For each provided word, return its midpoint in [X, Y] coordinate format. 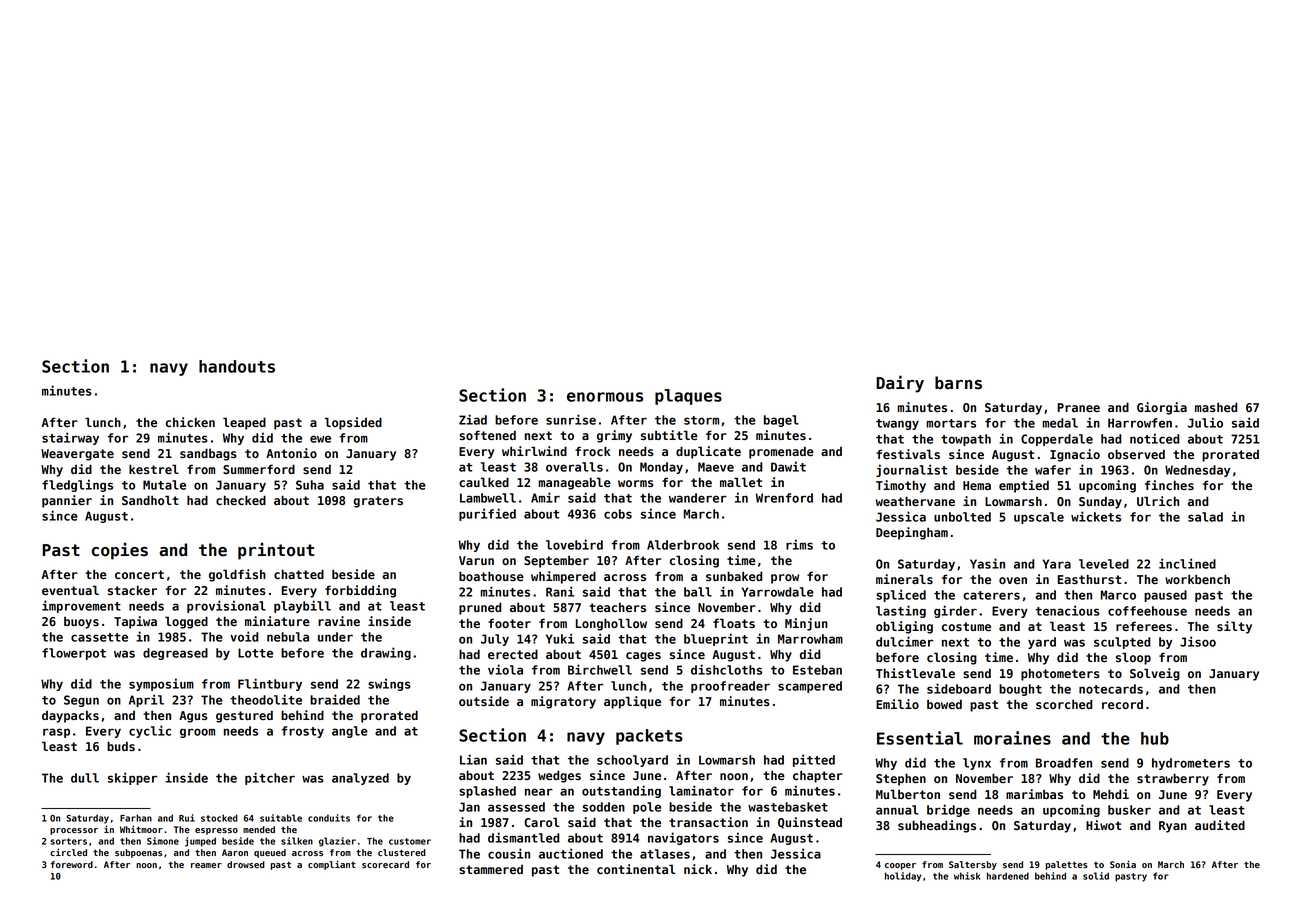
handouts [237, 366]
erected [513, 654]
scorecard [385, 864]
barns [958, 383]
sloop [1133, 658]
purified [487, 514]
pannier [67, 501]
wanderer [698, 498]
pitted [814, 760]
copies [120, 551]
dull [85, 778]
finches [1169, 485]
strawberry [1173, 779]
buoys [81, 623]
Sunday [1100, 503]
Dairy [900, 384]
